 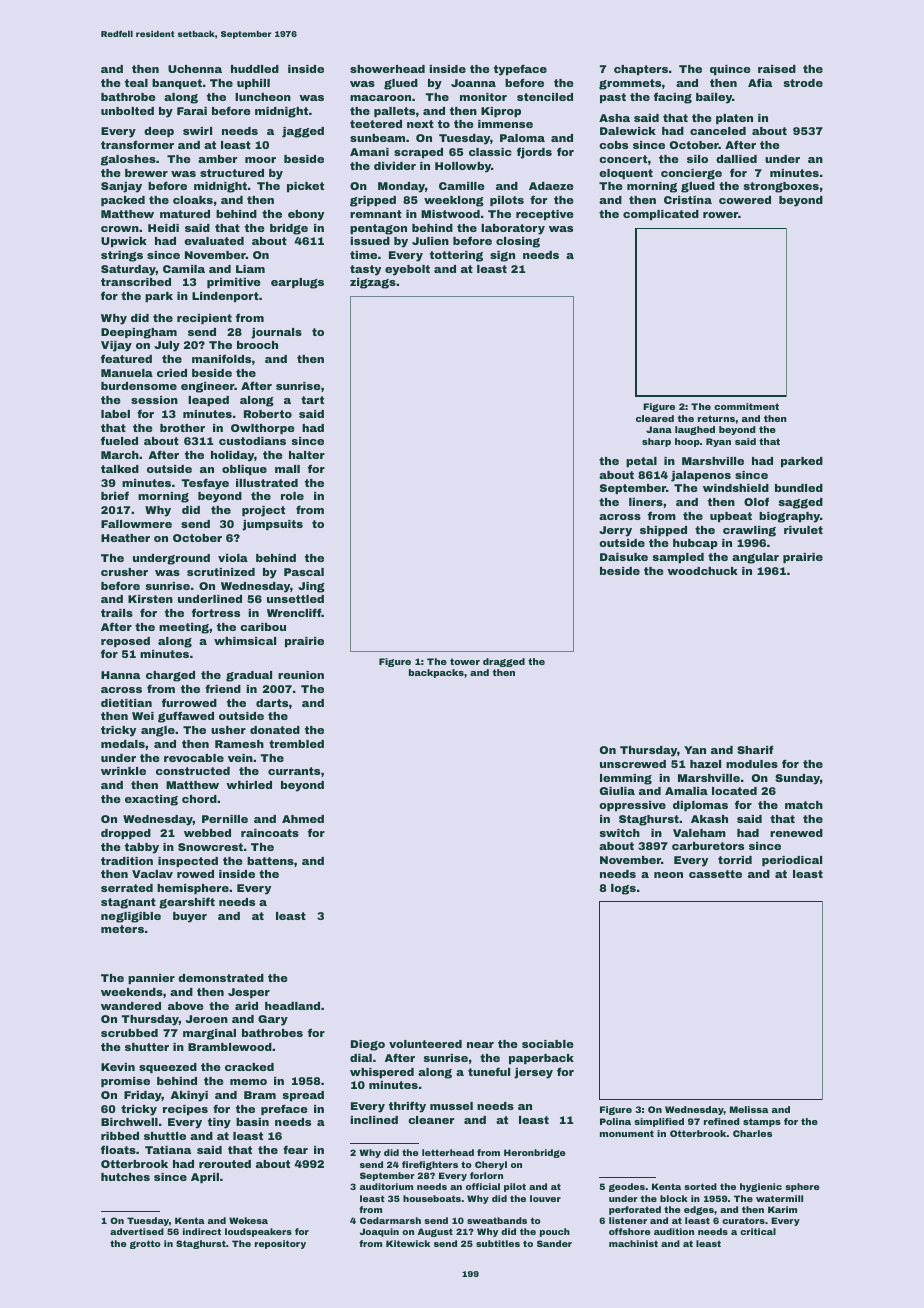 What do you see at coordinates (292, 496) in the page?
I see `role` at bounding box center [292, 496].
